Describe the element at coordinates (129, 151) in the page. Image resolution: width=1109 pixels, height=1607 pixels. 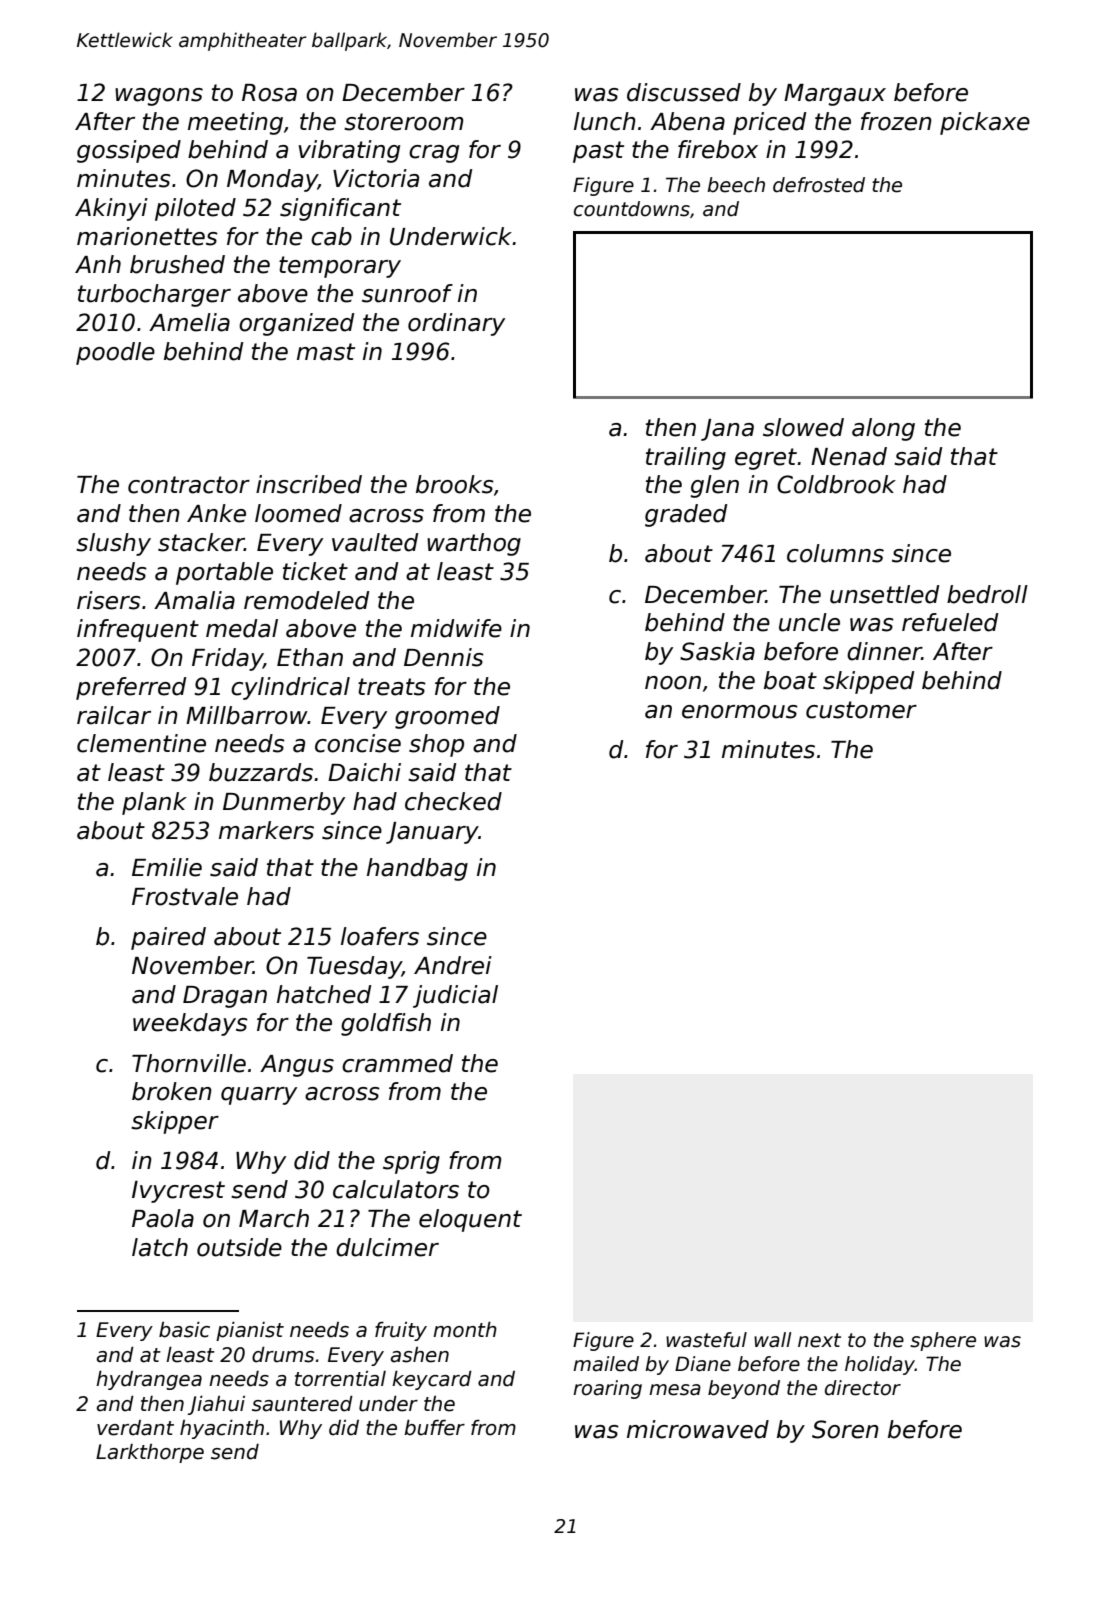
I see `gossiped` at that location.
